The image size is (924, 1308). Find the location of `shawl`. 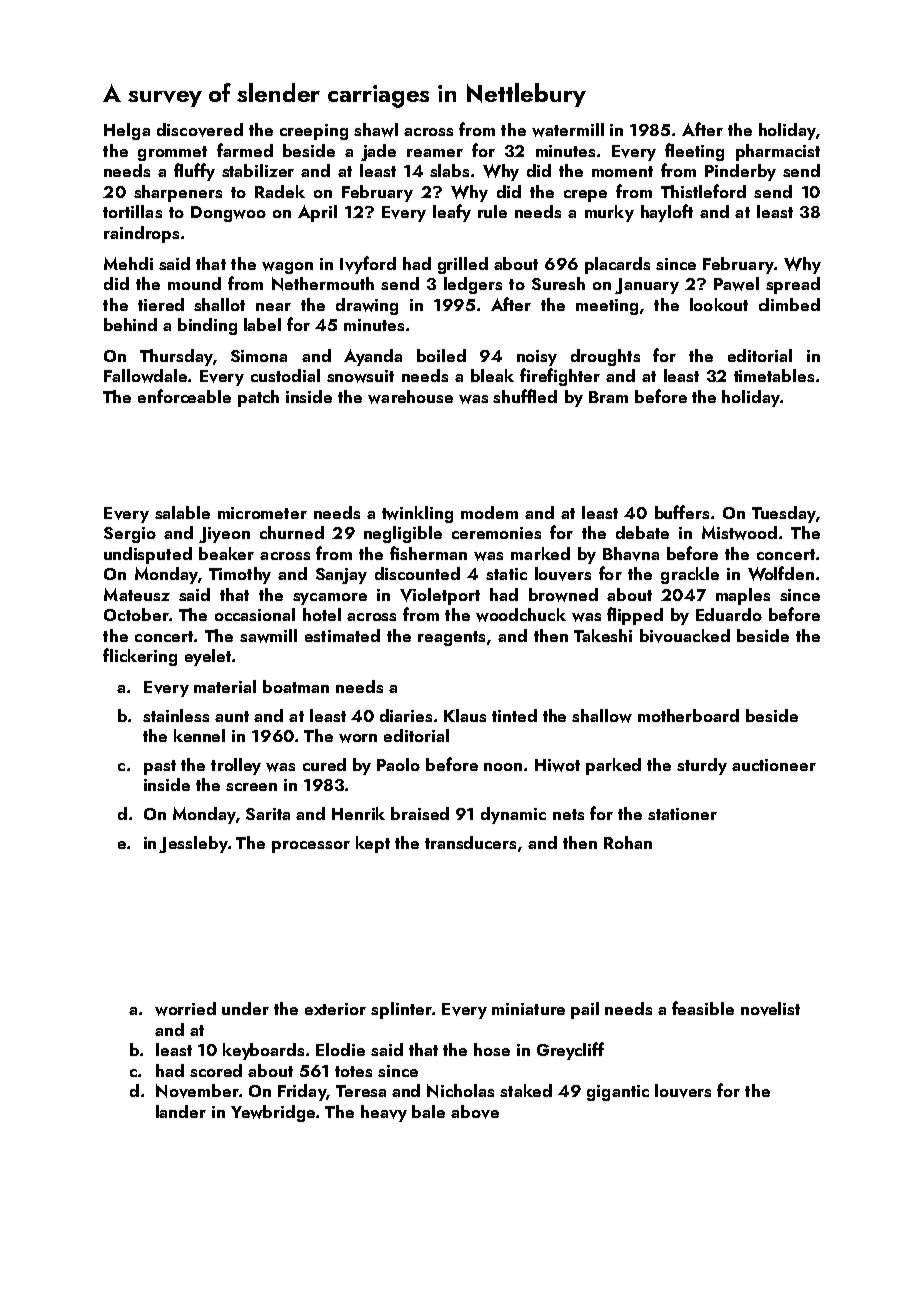

shawl is located at coordinates (376, 130).
